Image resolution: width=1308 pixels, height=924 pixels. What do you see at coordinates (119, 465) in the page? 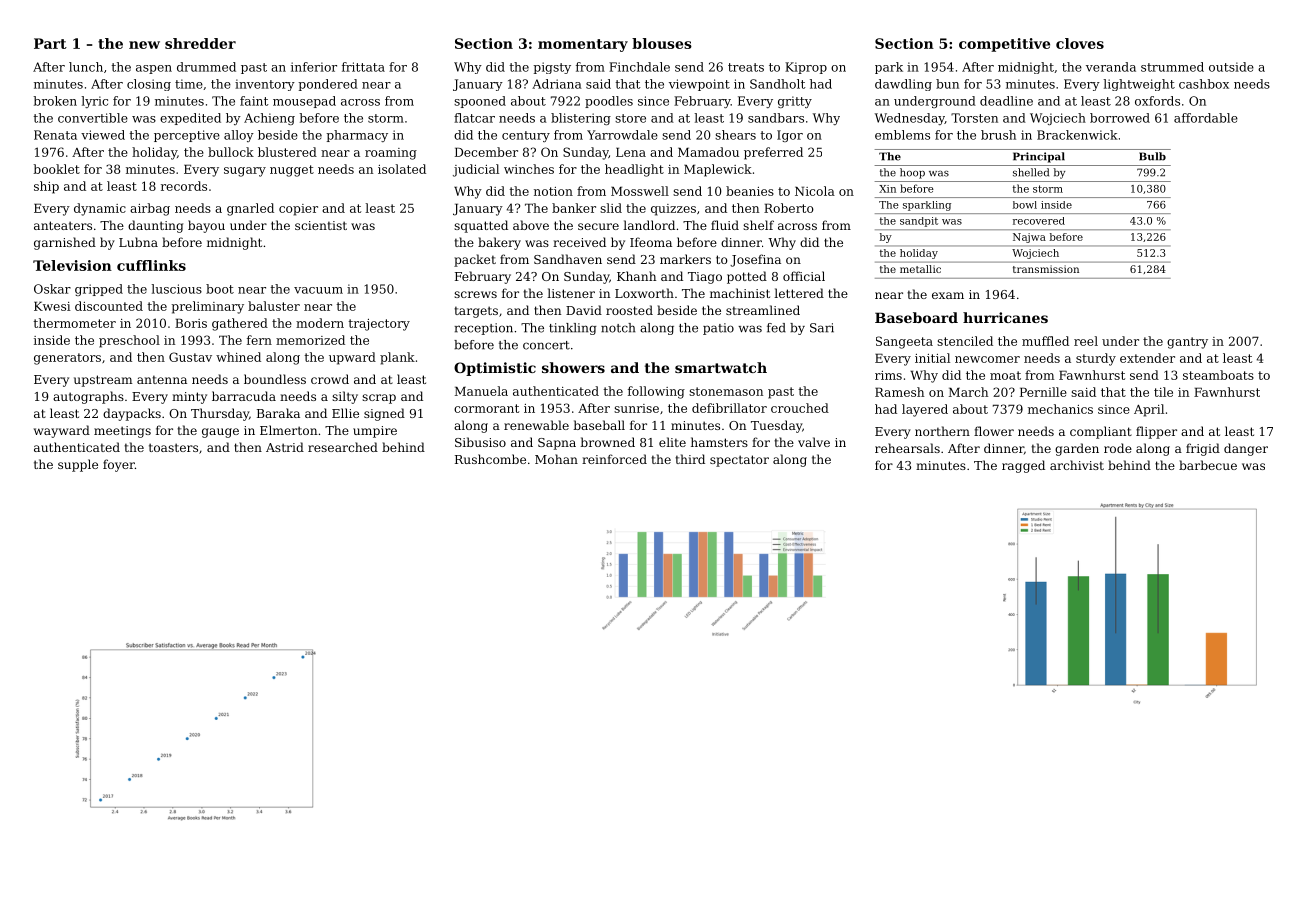
I see `foyer` at bounding box center [119, 465].
